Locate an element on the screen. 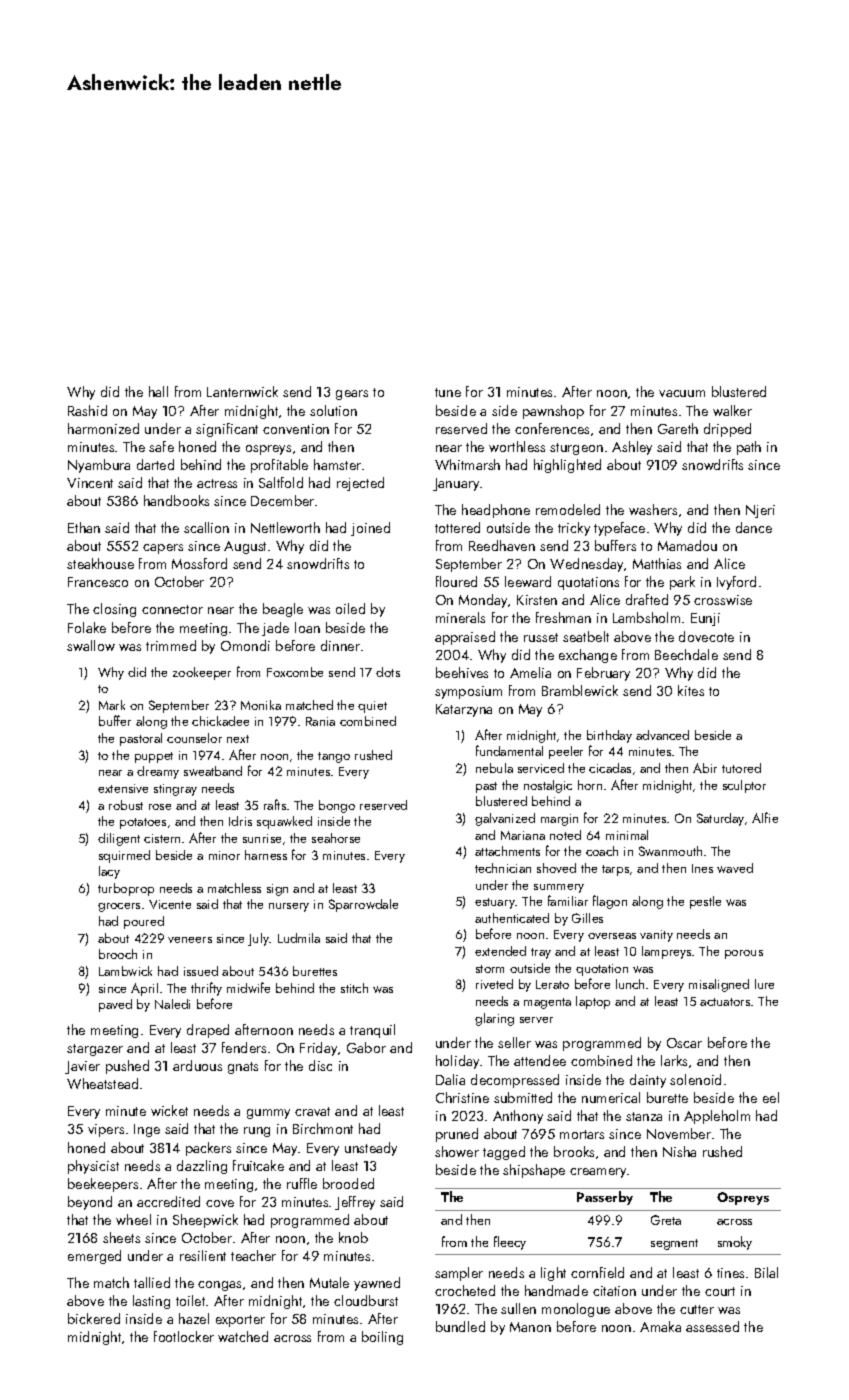 The image size is (849, 1400). path is located at coordinates (749, 448).
